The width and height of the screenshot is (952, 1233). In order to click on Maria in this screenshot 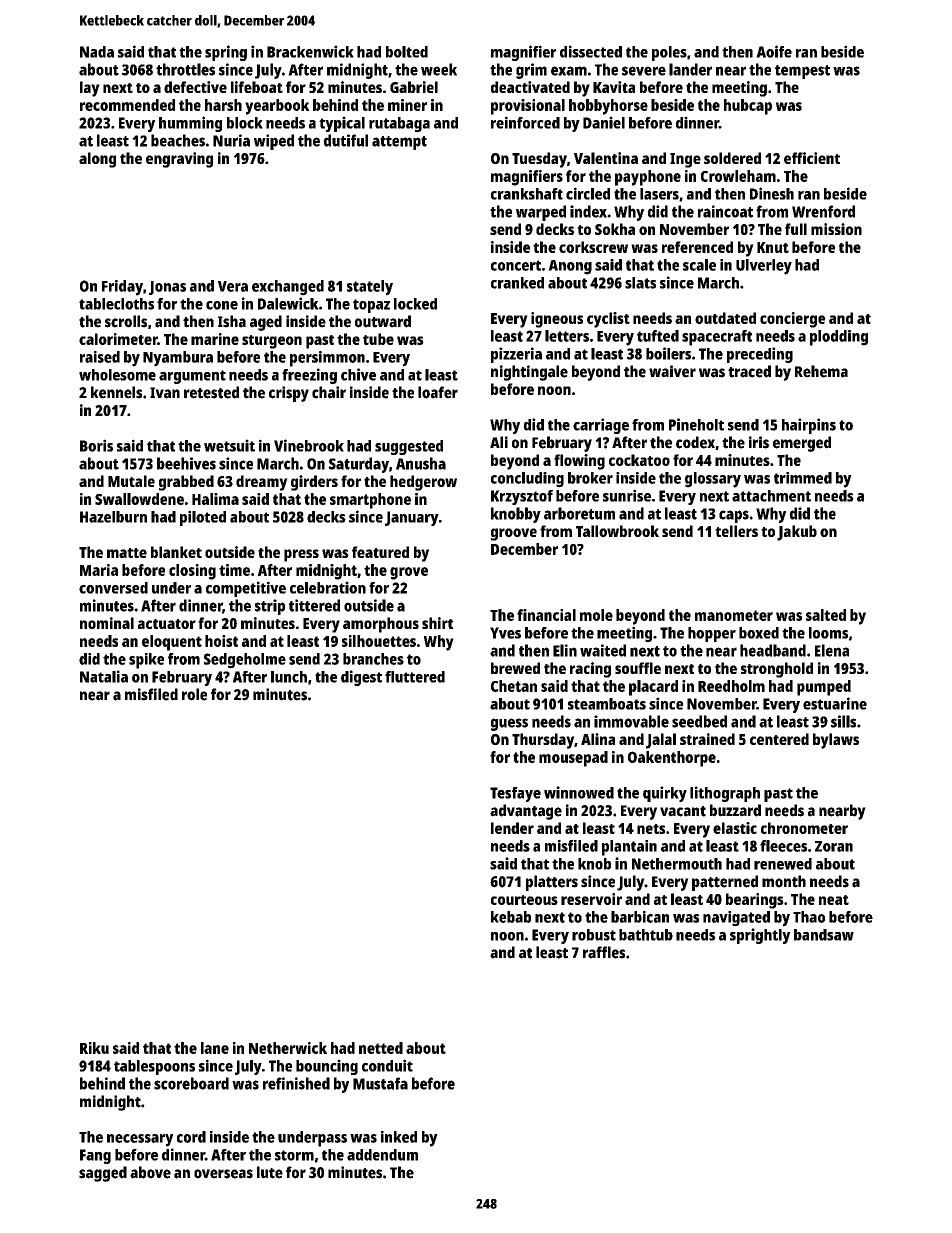, I will do `click(99, 570)`.
